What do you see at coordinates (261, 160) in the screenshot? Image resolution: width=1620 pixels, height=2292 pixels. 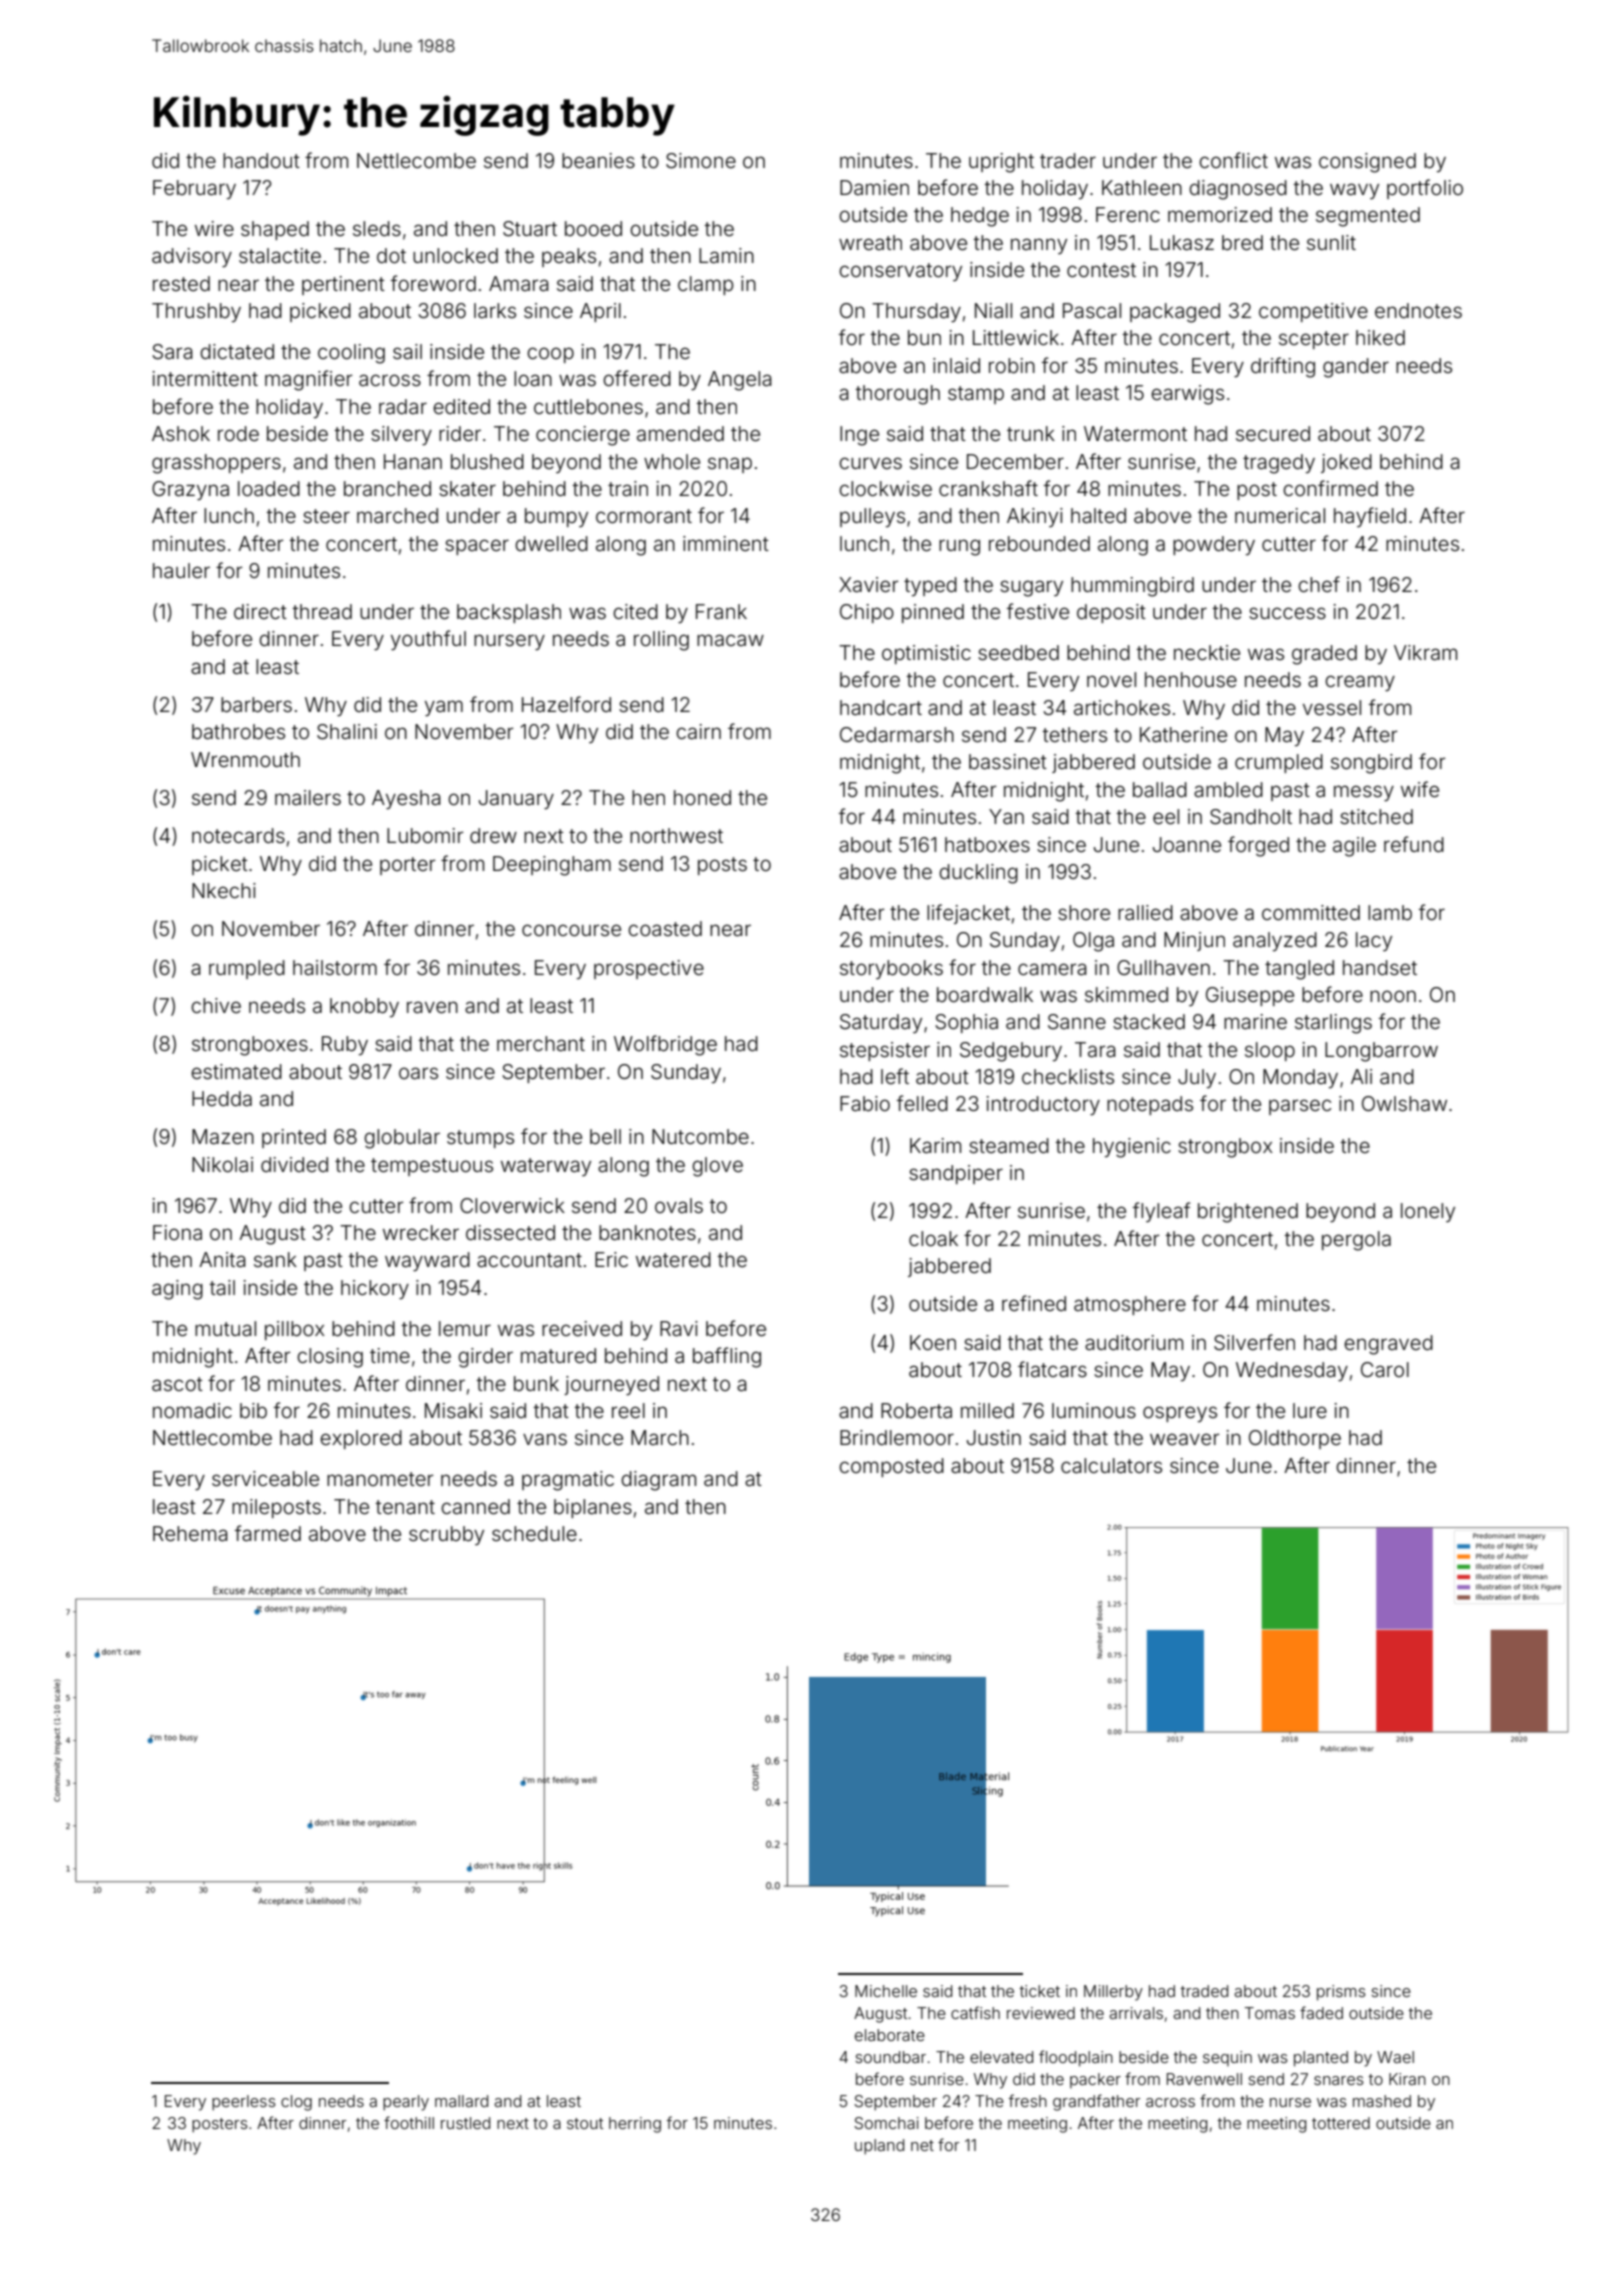 I see `handout` at bounding box center [261, 160].
